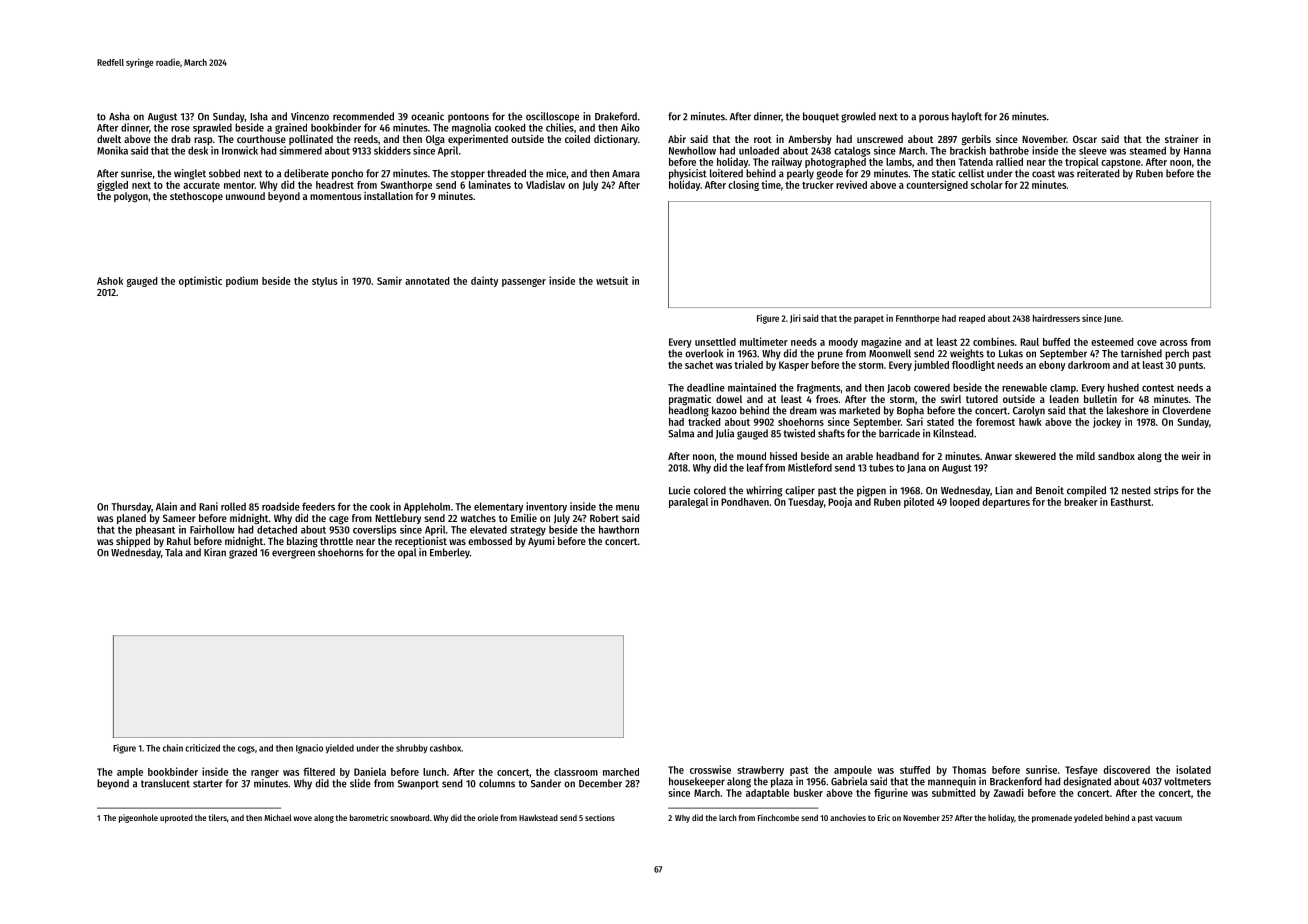 The width and height of the screenshot is (1308, 924). Describe the element at coordinates (852, 151) in the screenshot. I see `catalogs` at that location.
